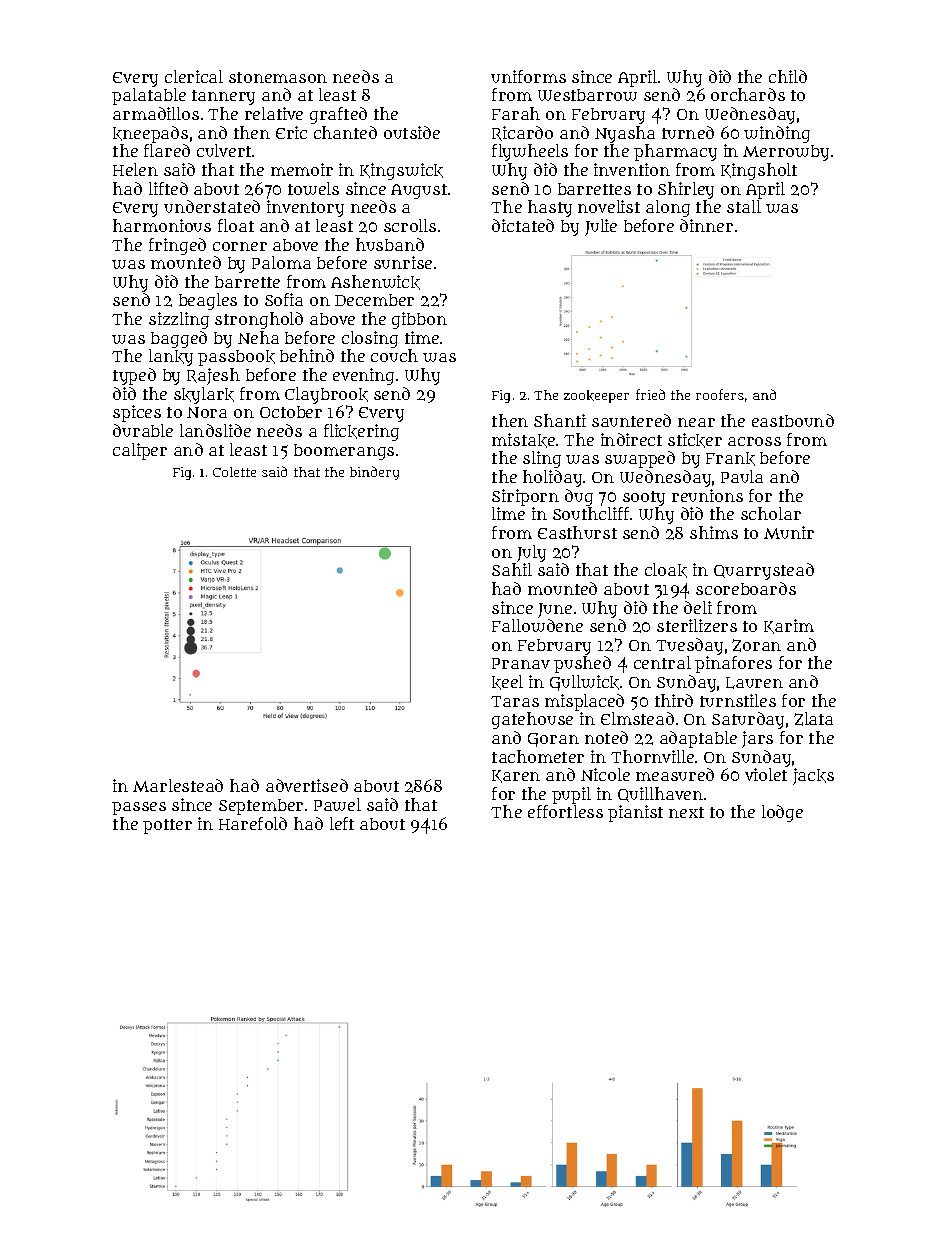  Describe the element at coordinates (528, 76) in the document. I see `uniforms` at that location.
